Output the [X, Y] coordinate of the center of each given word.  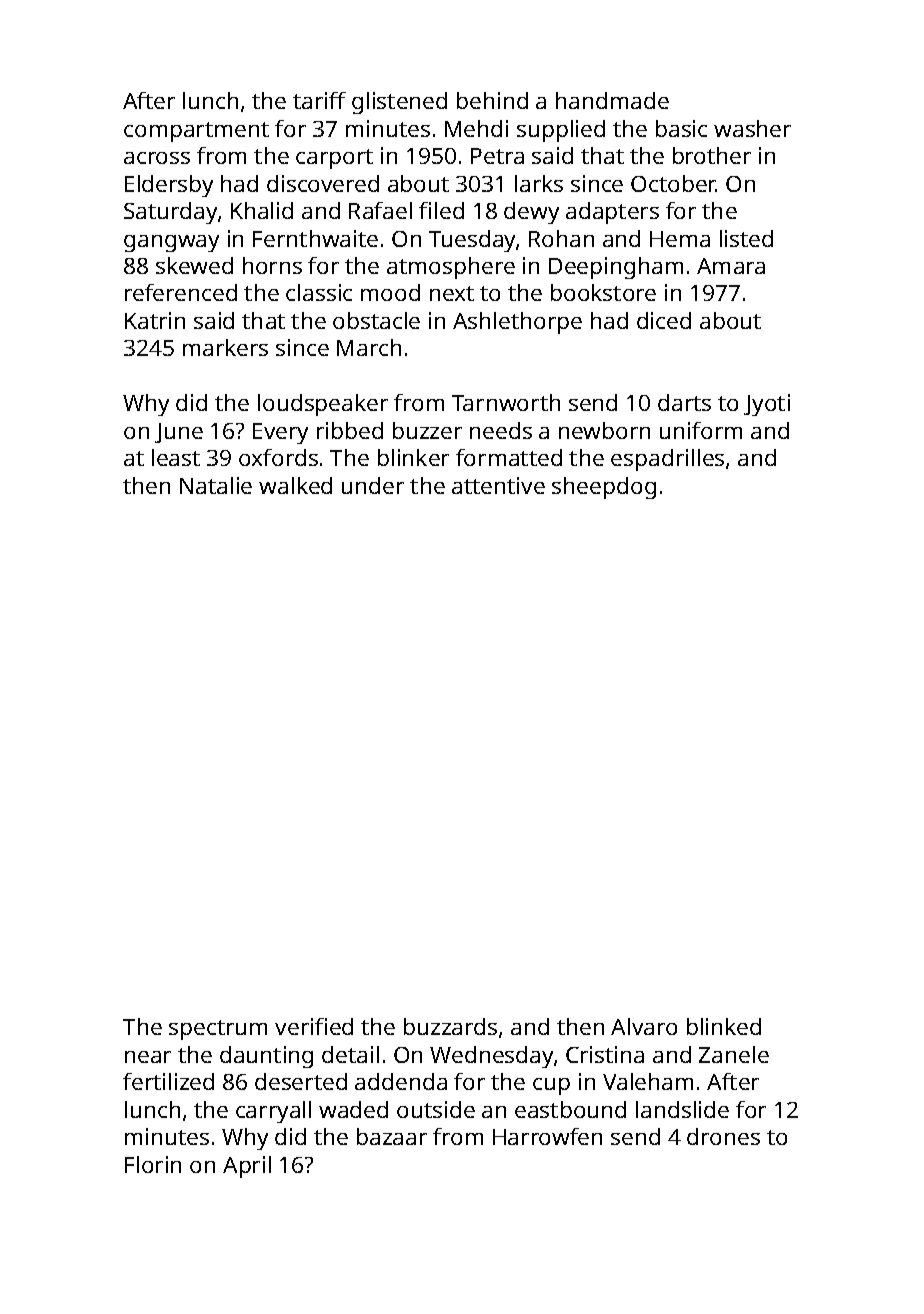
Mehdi [476, 128]
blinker [413, 457]
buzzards [450, 1026]
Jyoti [767, 405]
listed [746, 238]
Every [280, 433]
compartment [196, 132]
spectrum [218, 1030]
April [247, 1167]
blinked [724, 1026]
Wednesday [491, 1057]
